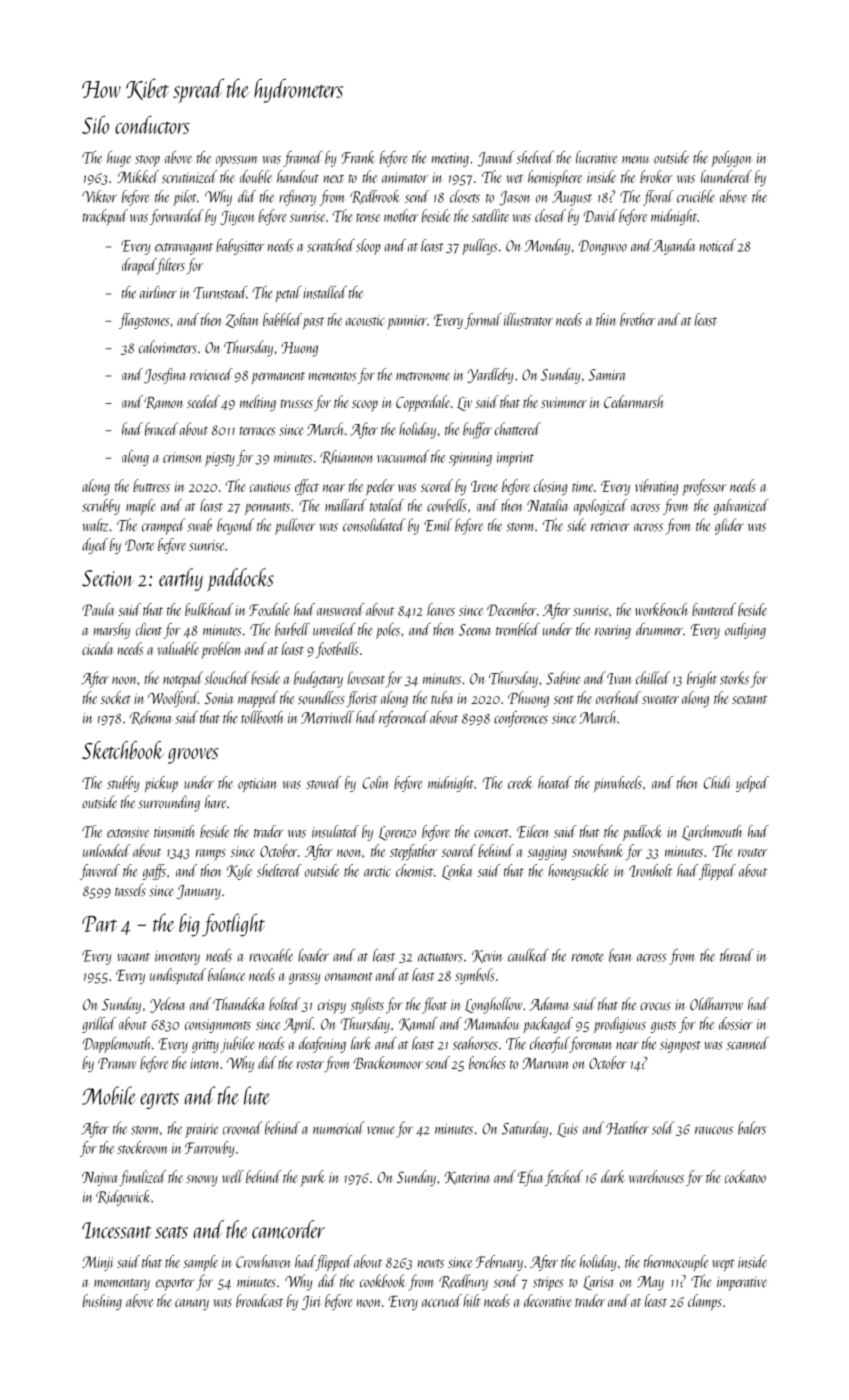 The width and height of the screenshot is (849, 1400). I want to click on broadcast, so click(259, 1300).
